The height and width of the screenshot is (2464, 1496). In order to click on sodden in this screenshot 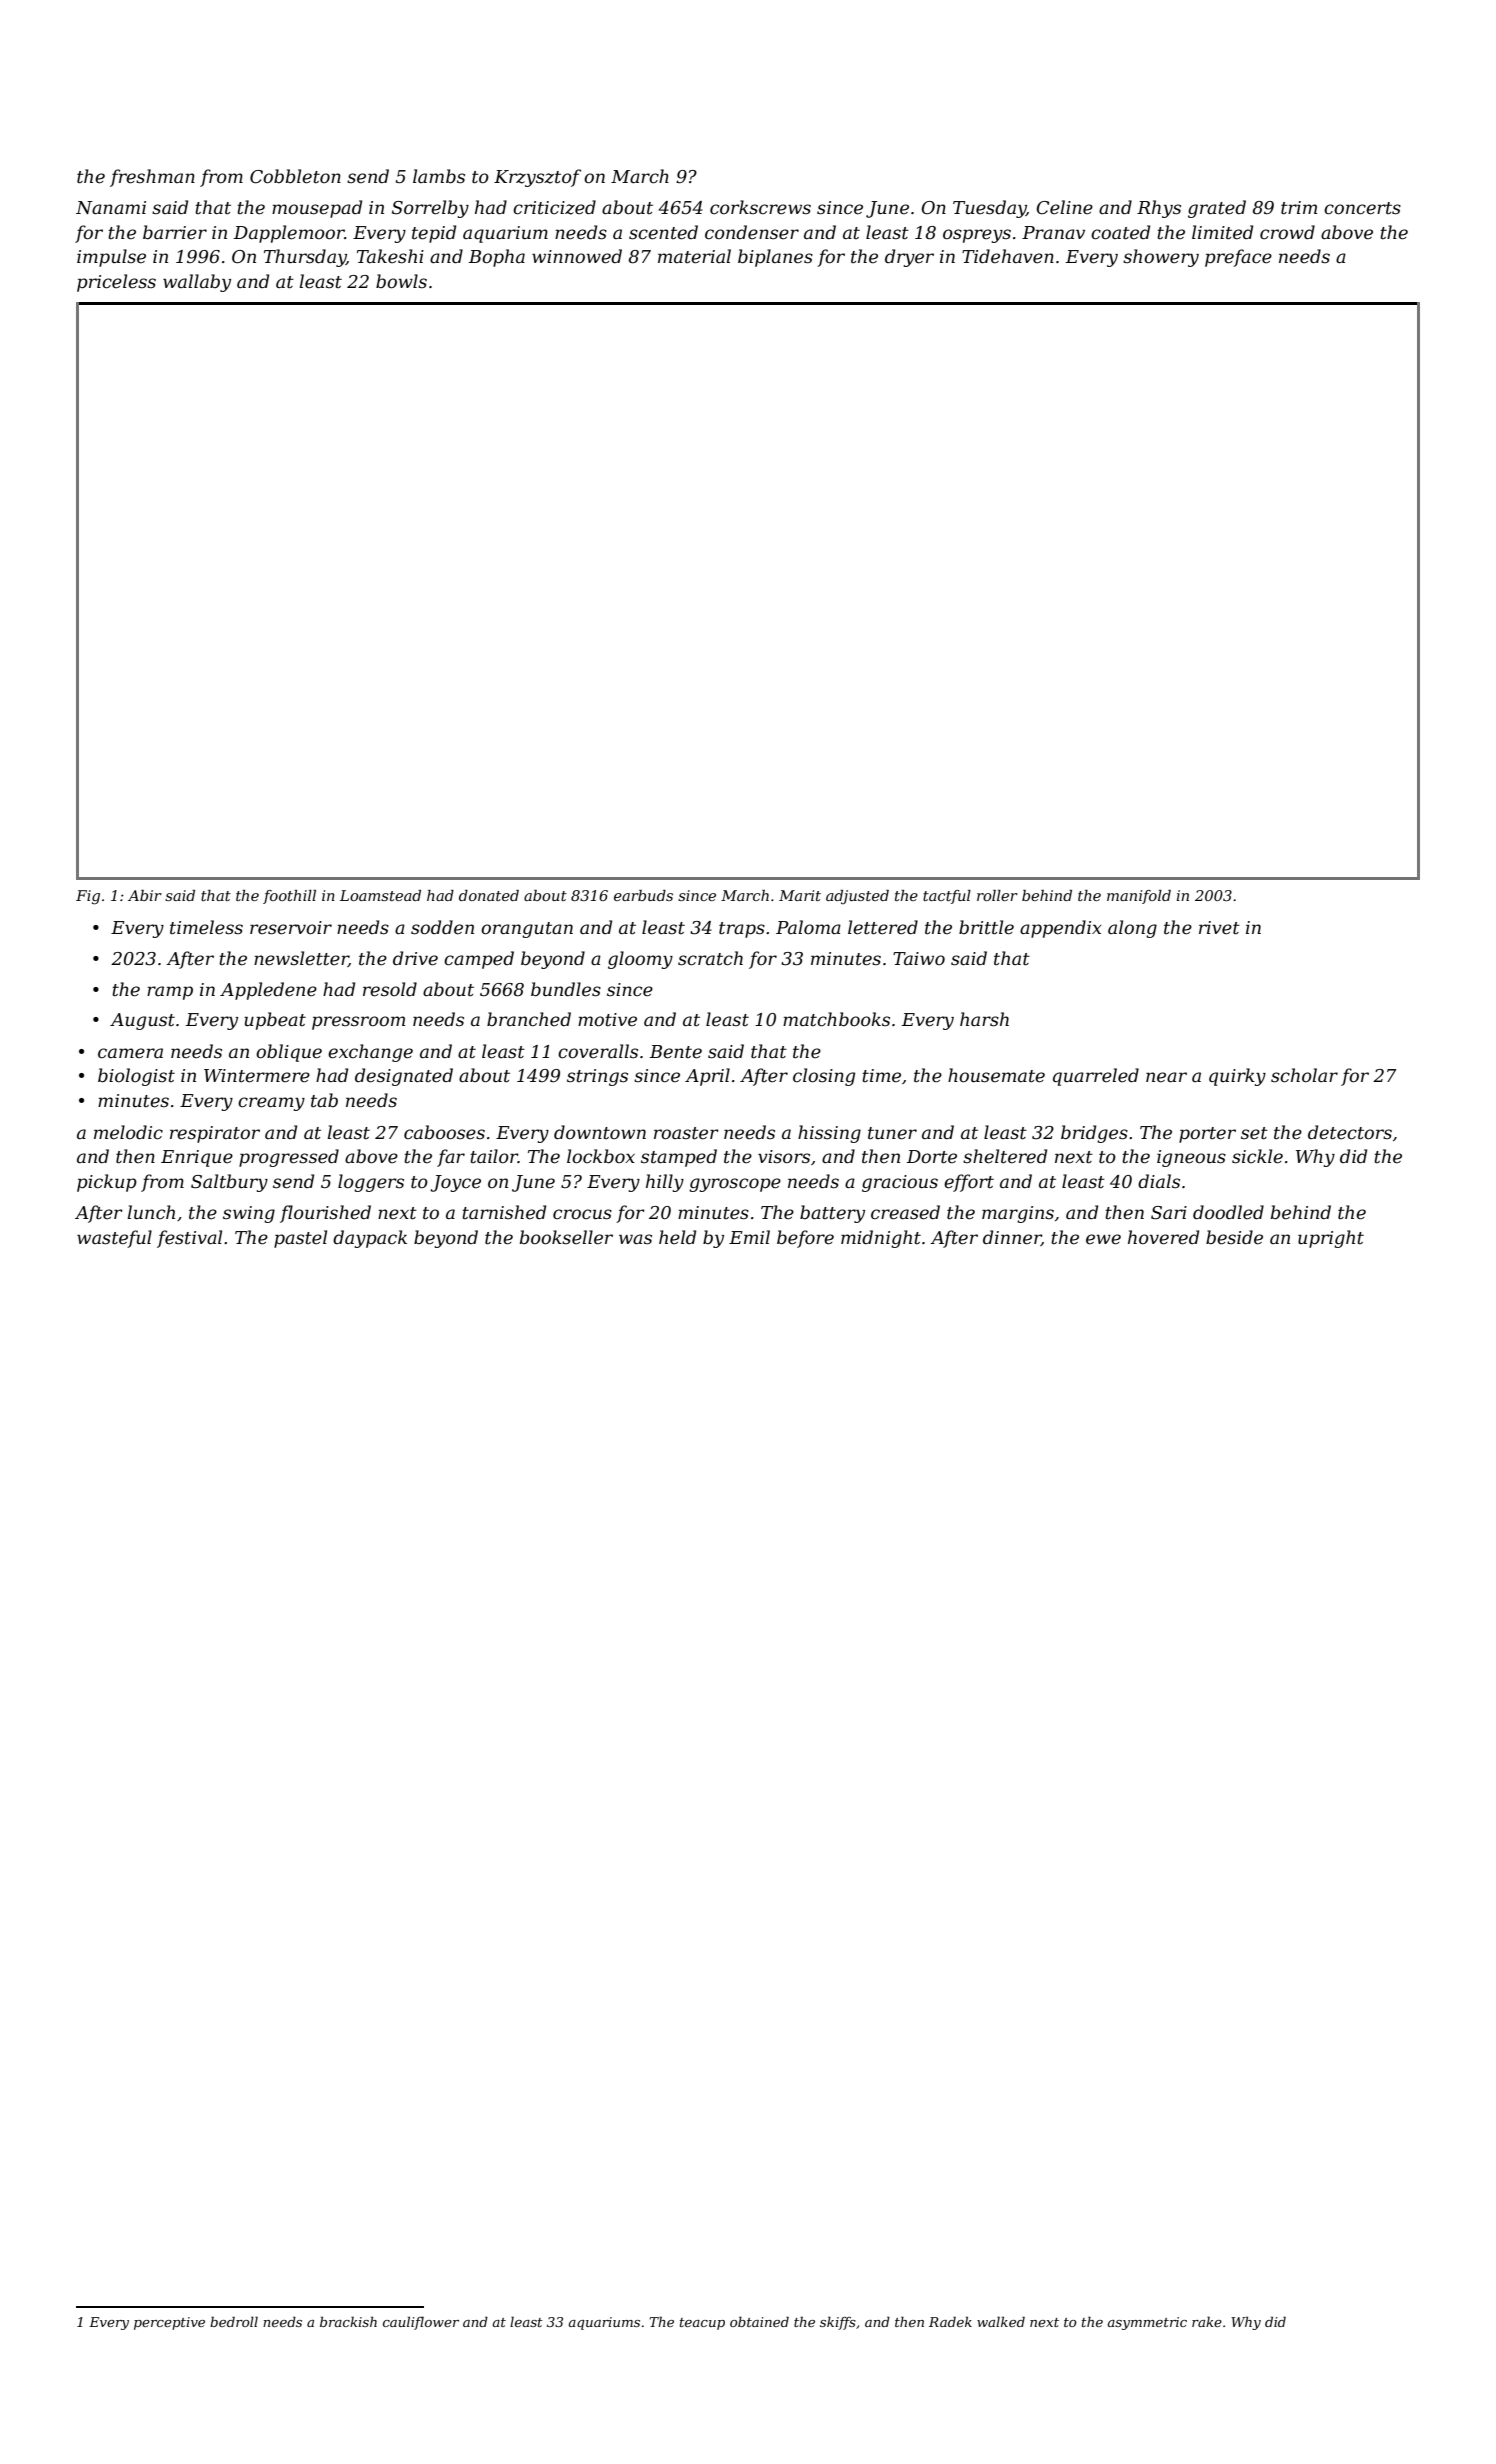, I will do `click(442, 927)`.
